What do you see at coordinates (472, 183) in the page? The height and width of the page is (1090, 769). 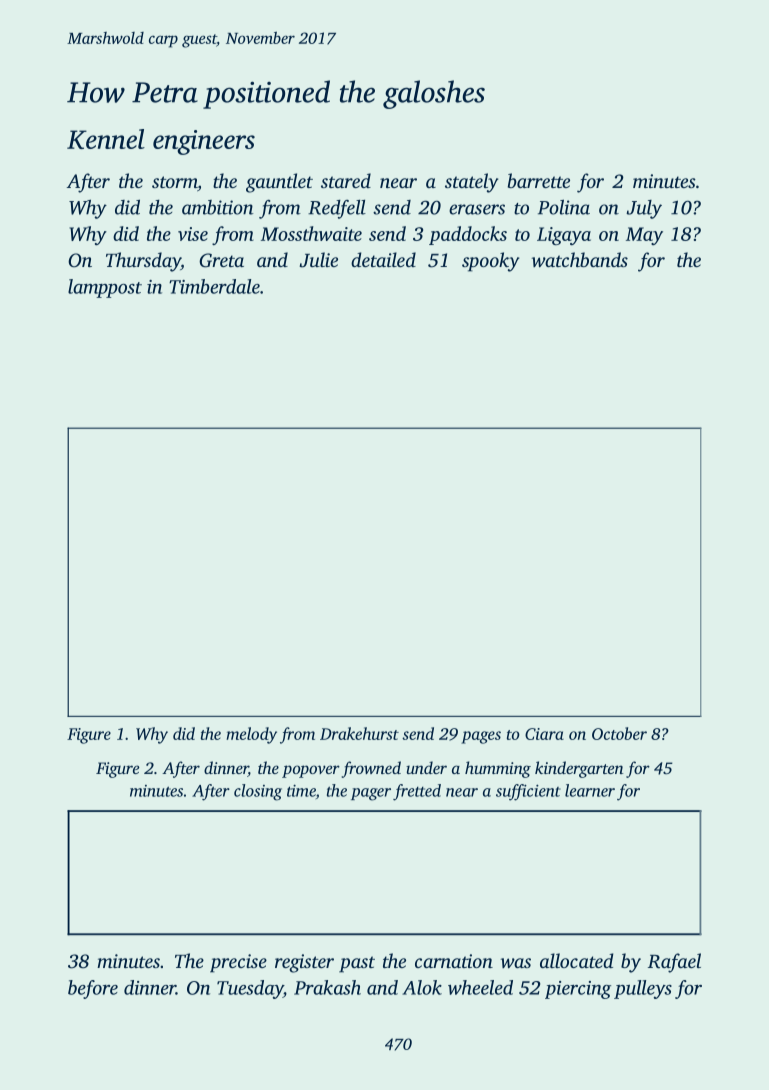 I see `stately` at bounding box center [472, 183].
